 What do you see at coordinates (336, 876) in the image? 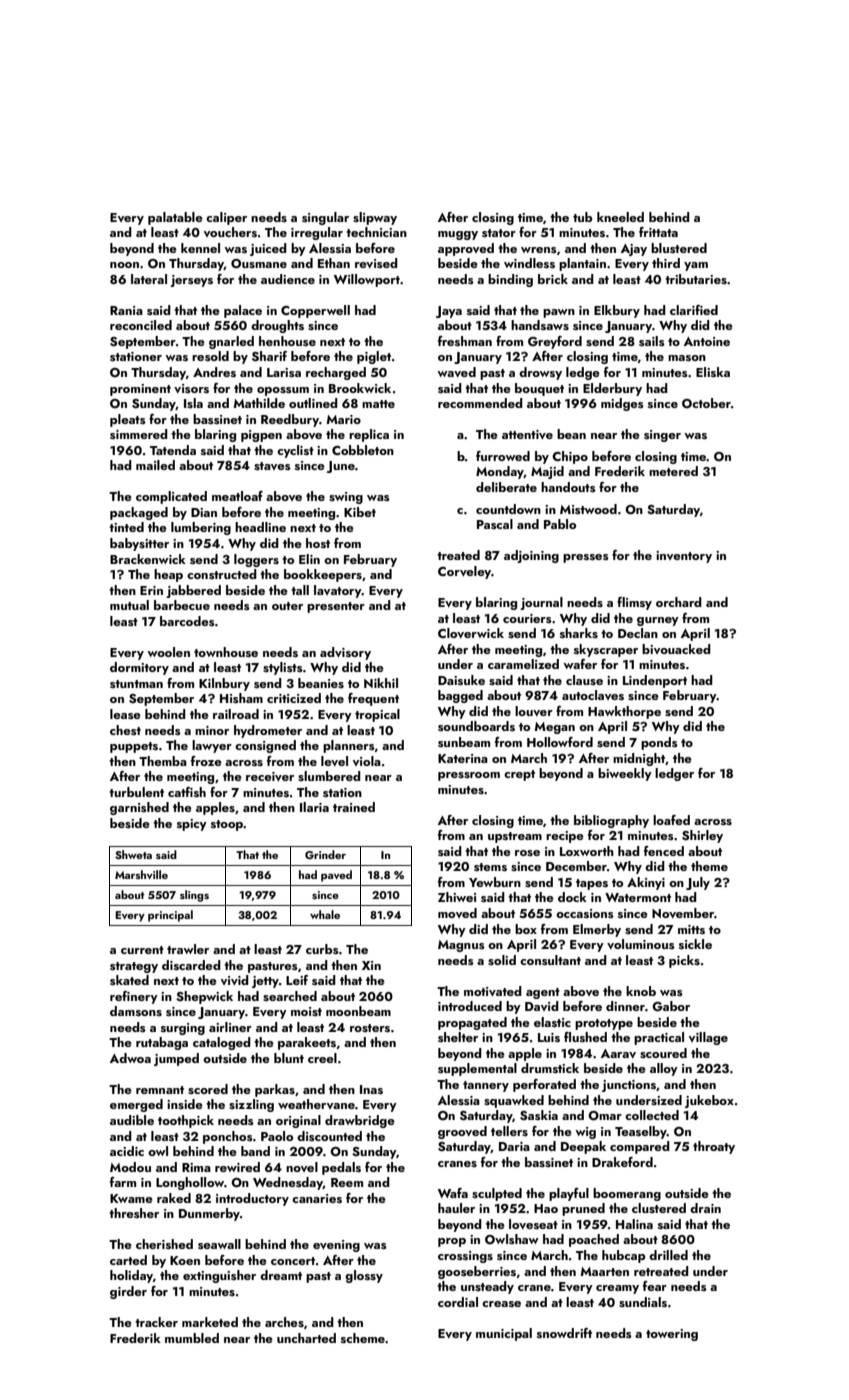
I see `paved` at bounding box center [336, 876].
